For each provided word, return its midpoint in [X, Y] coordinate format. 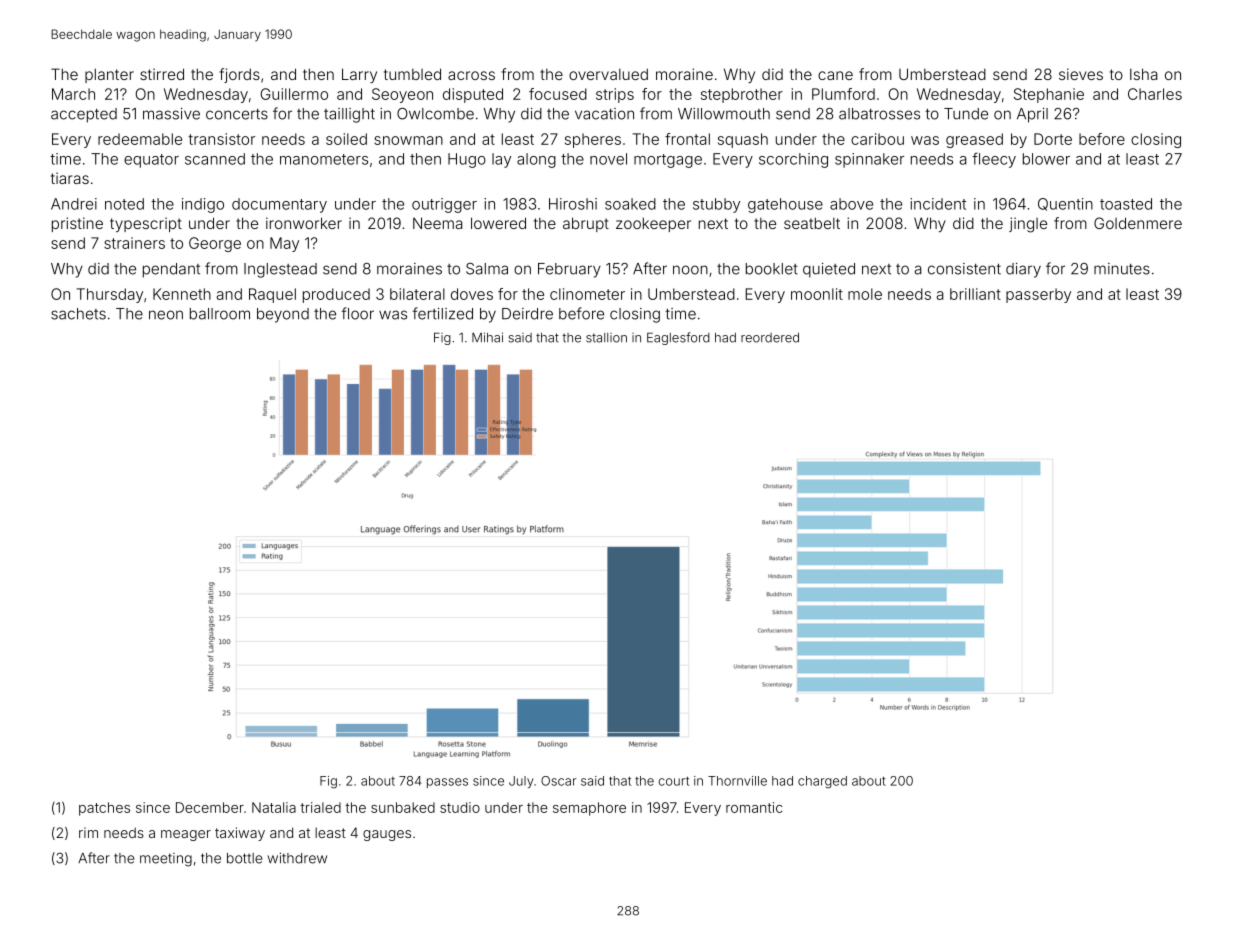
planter [109, 75]
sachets [78, 314]
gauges [387, 835]
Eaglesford [678, 338]
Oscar [559, 781]
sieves [1081, 74]
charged [822, 782]
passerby [1038, 295]
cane [835, 75]
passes [447, 783]
